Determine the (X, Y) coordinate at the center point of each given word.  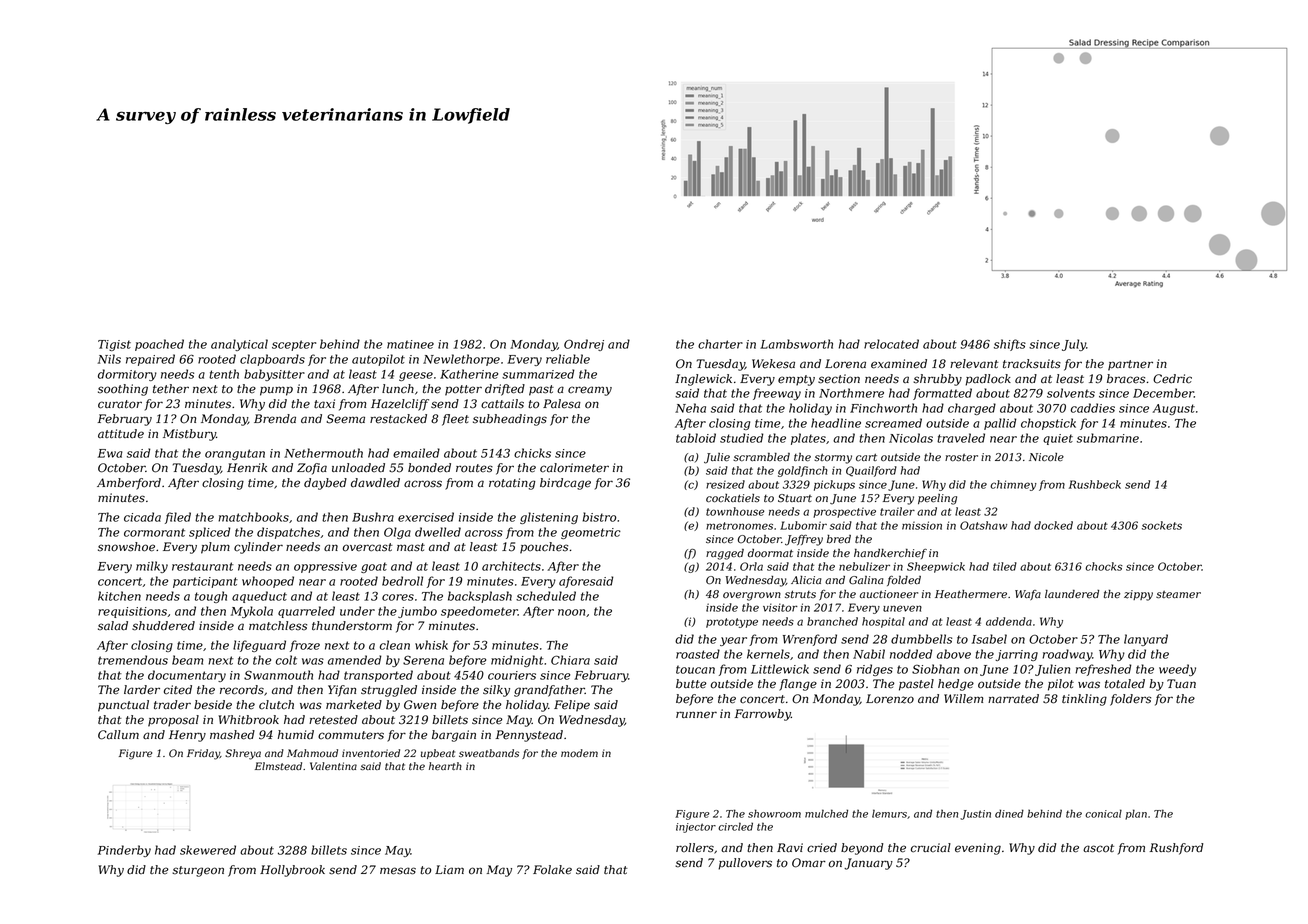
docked (1053, 525)
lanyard (1146, 640)
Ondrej (584, 345)
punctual (123, 706)
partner (1130, 365)
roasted (698, 654)
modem (579, 753)
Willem (964, 699)
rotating (512, 484)
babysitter (274, 375)
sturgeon (198, 871)
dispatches (288, 533)
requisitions (132, 612)
